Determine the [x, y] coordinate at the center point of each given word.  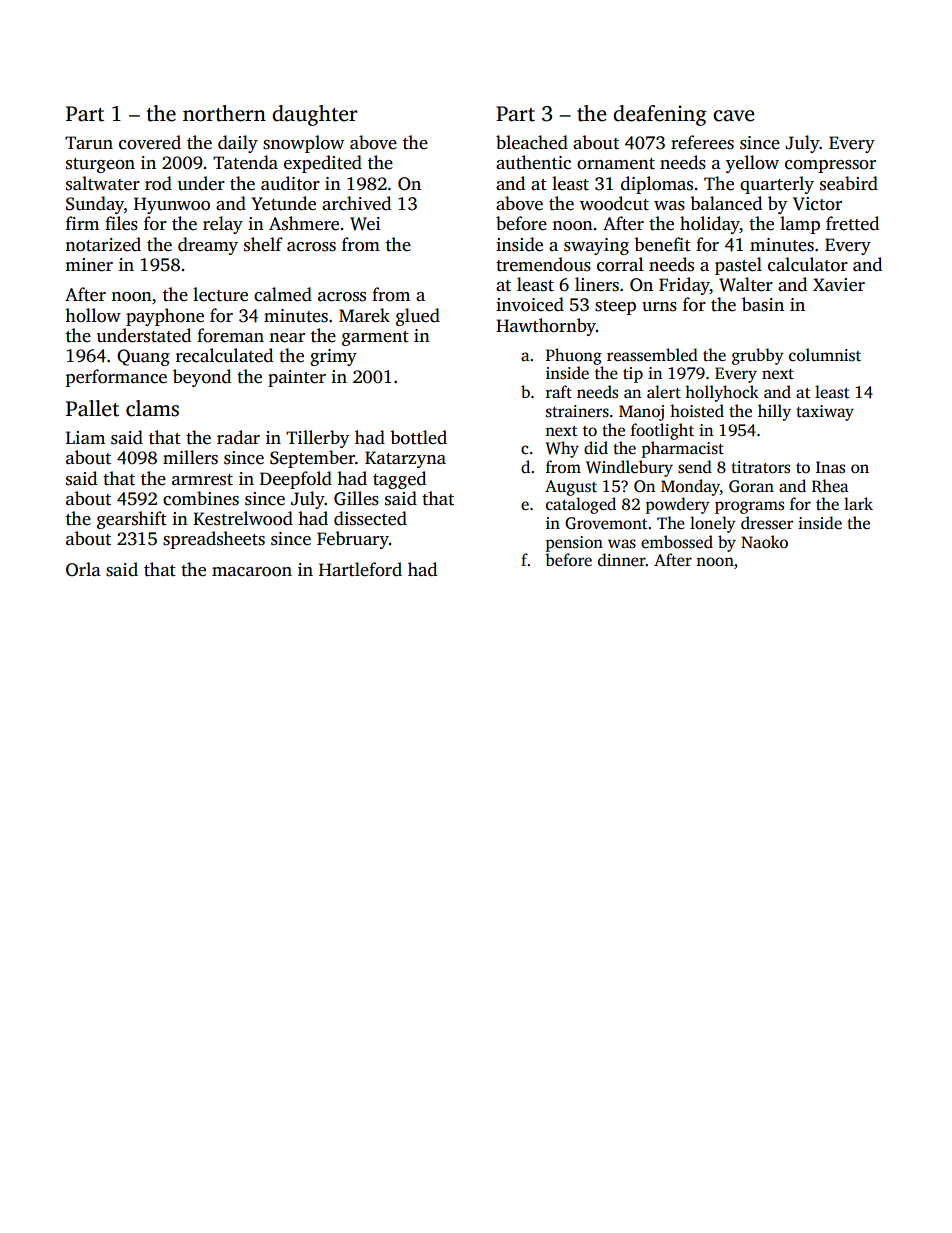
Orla [83, 569]
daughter [315, 115]
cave [733, 116]
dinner [622, 560]
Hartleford [360, 569]
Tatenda [245, 162]
